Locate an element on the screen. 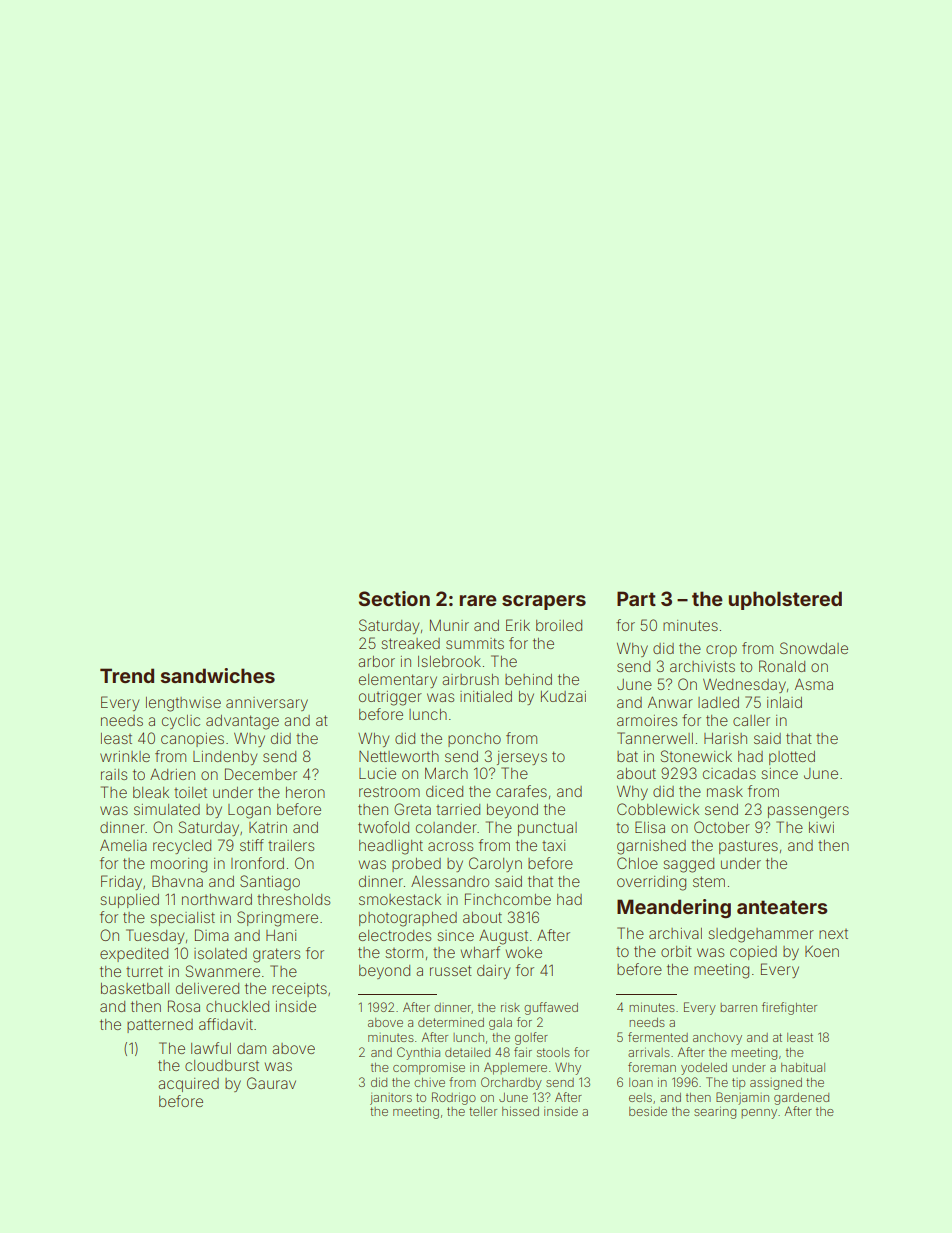  sandwiches is located at coordinates (218, 675).
